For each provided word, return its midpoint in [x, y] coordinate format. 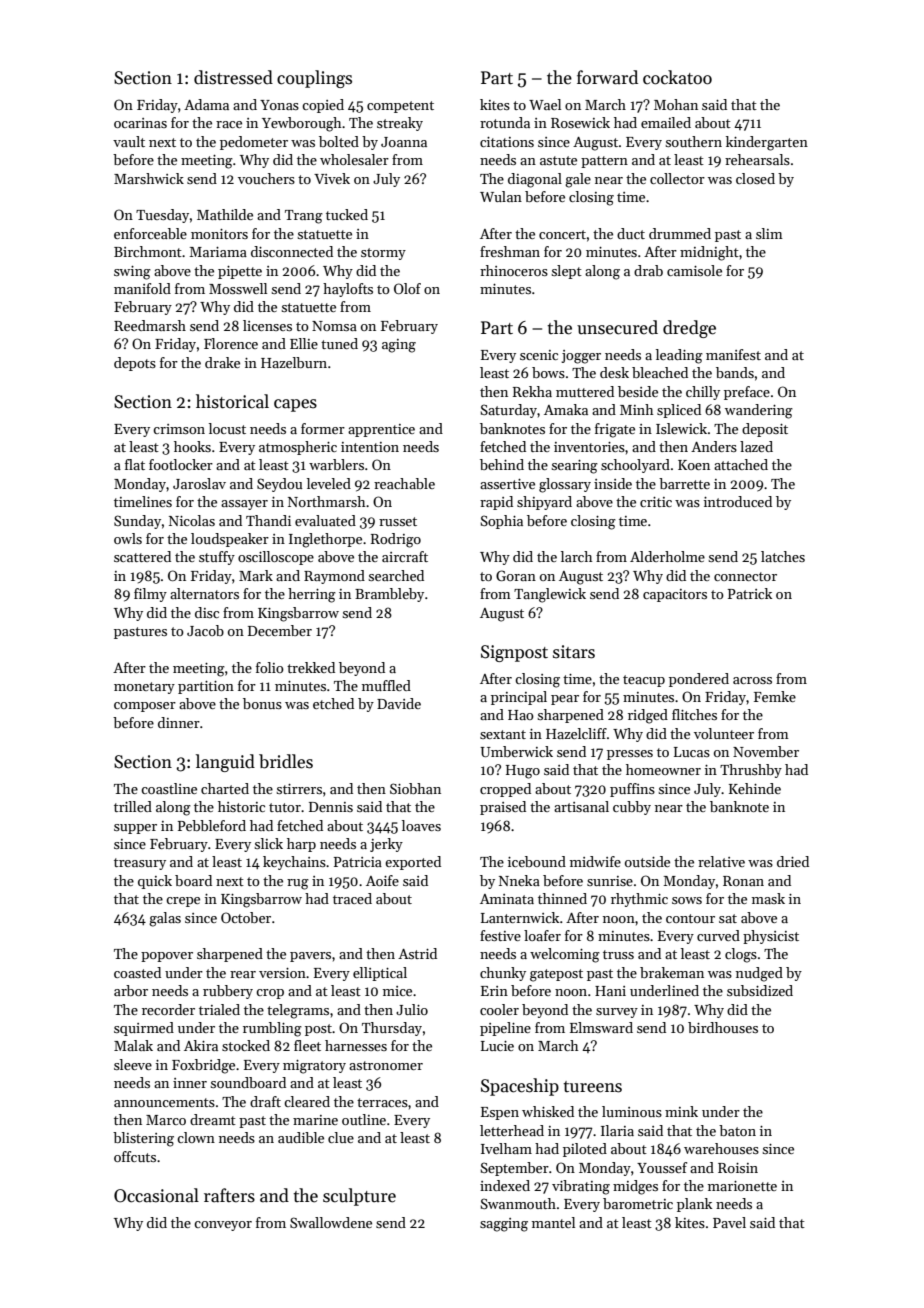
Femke [775, 696]
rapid [496, 503]
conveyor [223, 1226]
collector [677, 178]
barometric [638, 1203]
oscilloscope [276, 558]
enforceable [150, 233]
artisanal [581, 806]
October [246, 917]
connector [745, 576]
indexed [505, 1185]
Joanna [404, 142]
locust [227, 428]
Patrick [750, 593]
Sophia [501, 522]
